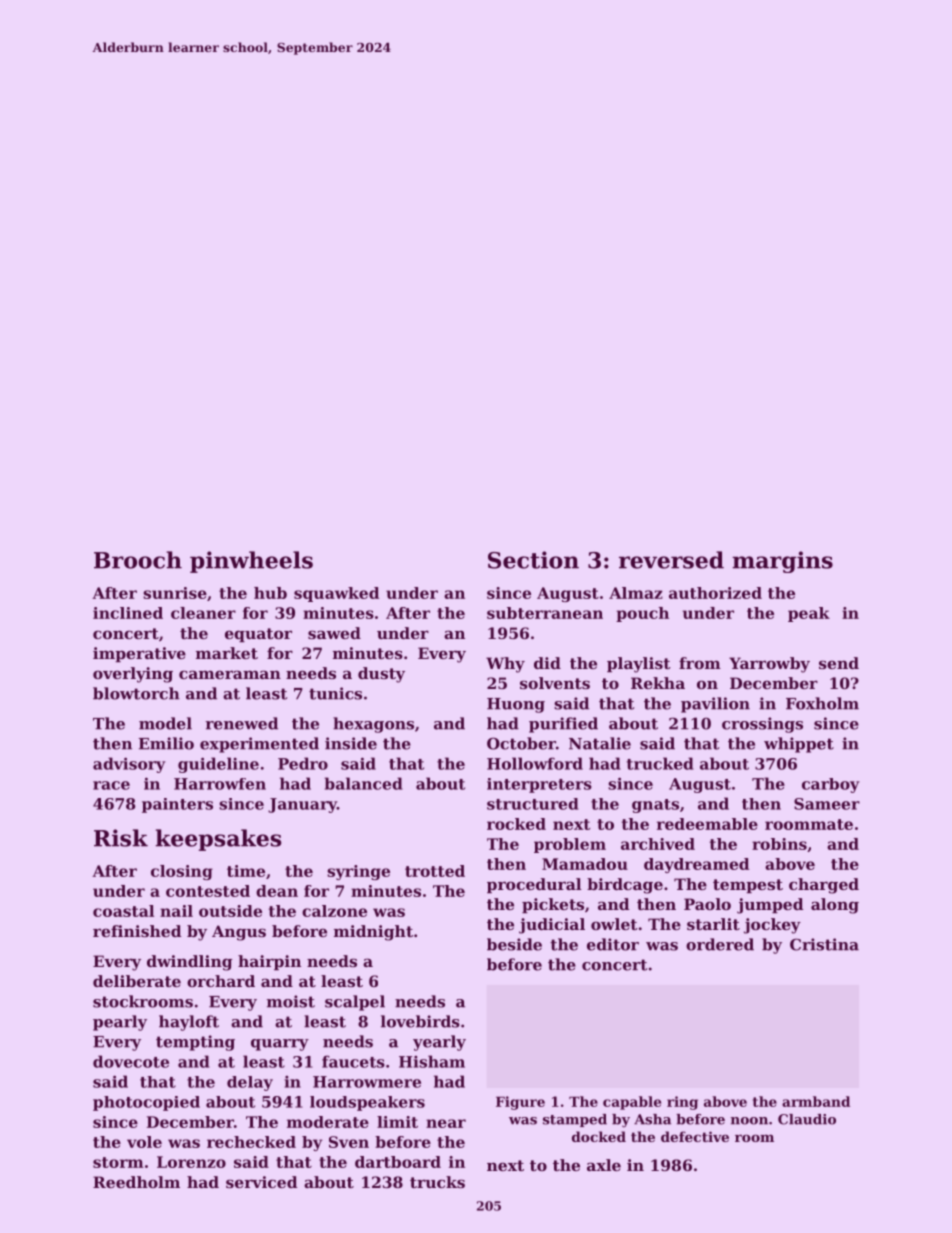  What do you see at coordinates (604, 1165) in the screenshot?
I see `axle` at bounding box center [604, 1165].
